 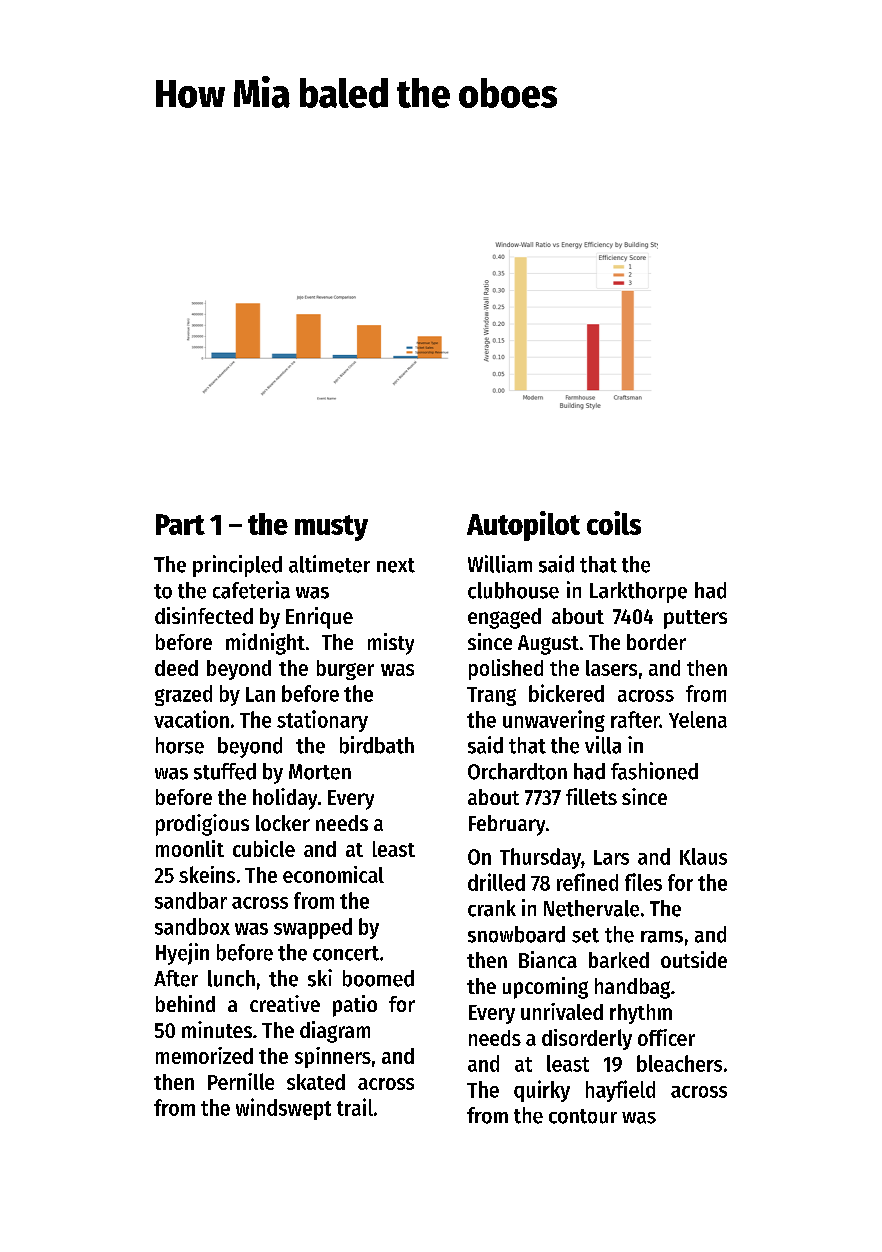 I want to click on prodigious, so click(x=202, y=825).
